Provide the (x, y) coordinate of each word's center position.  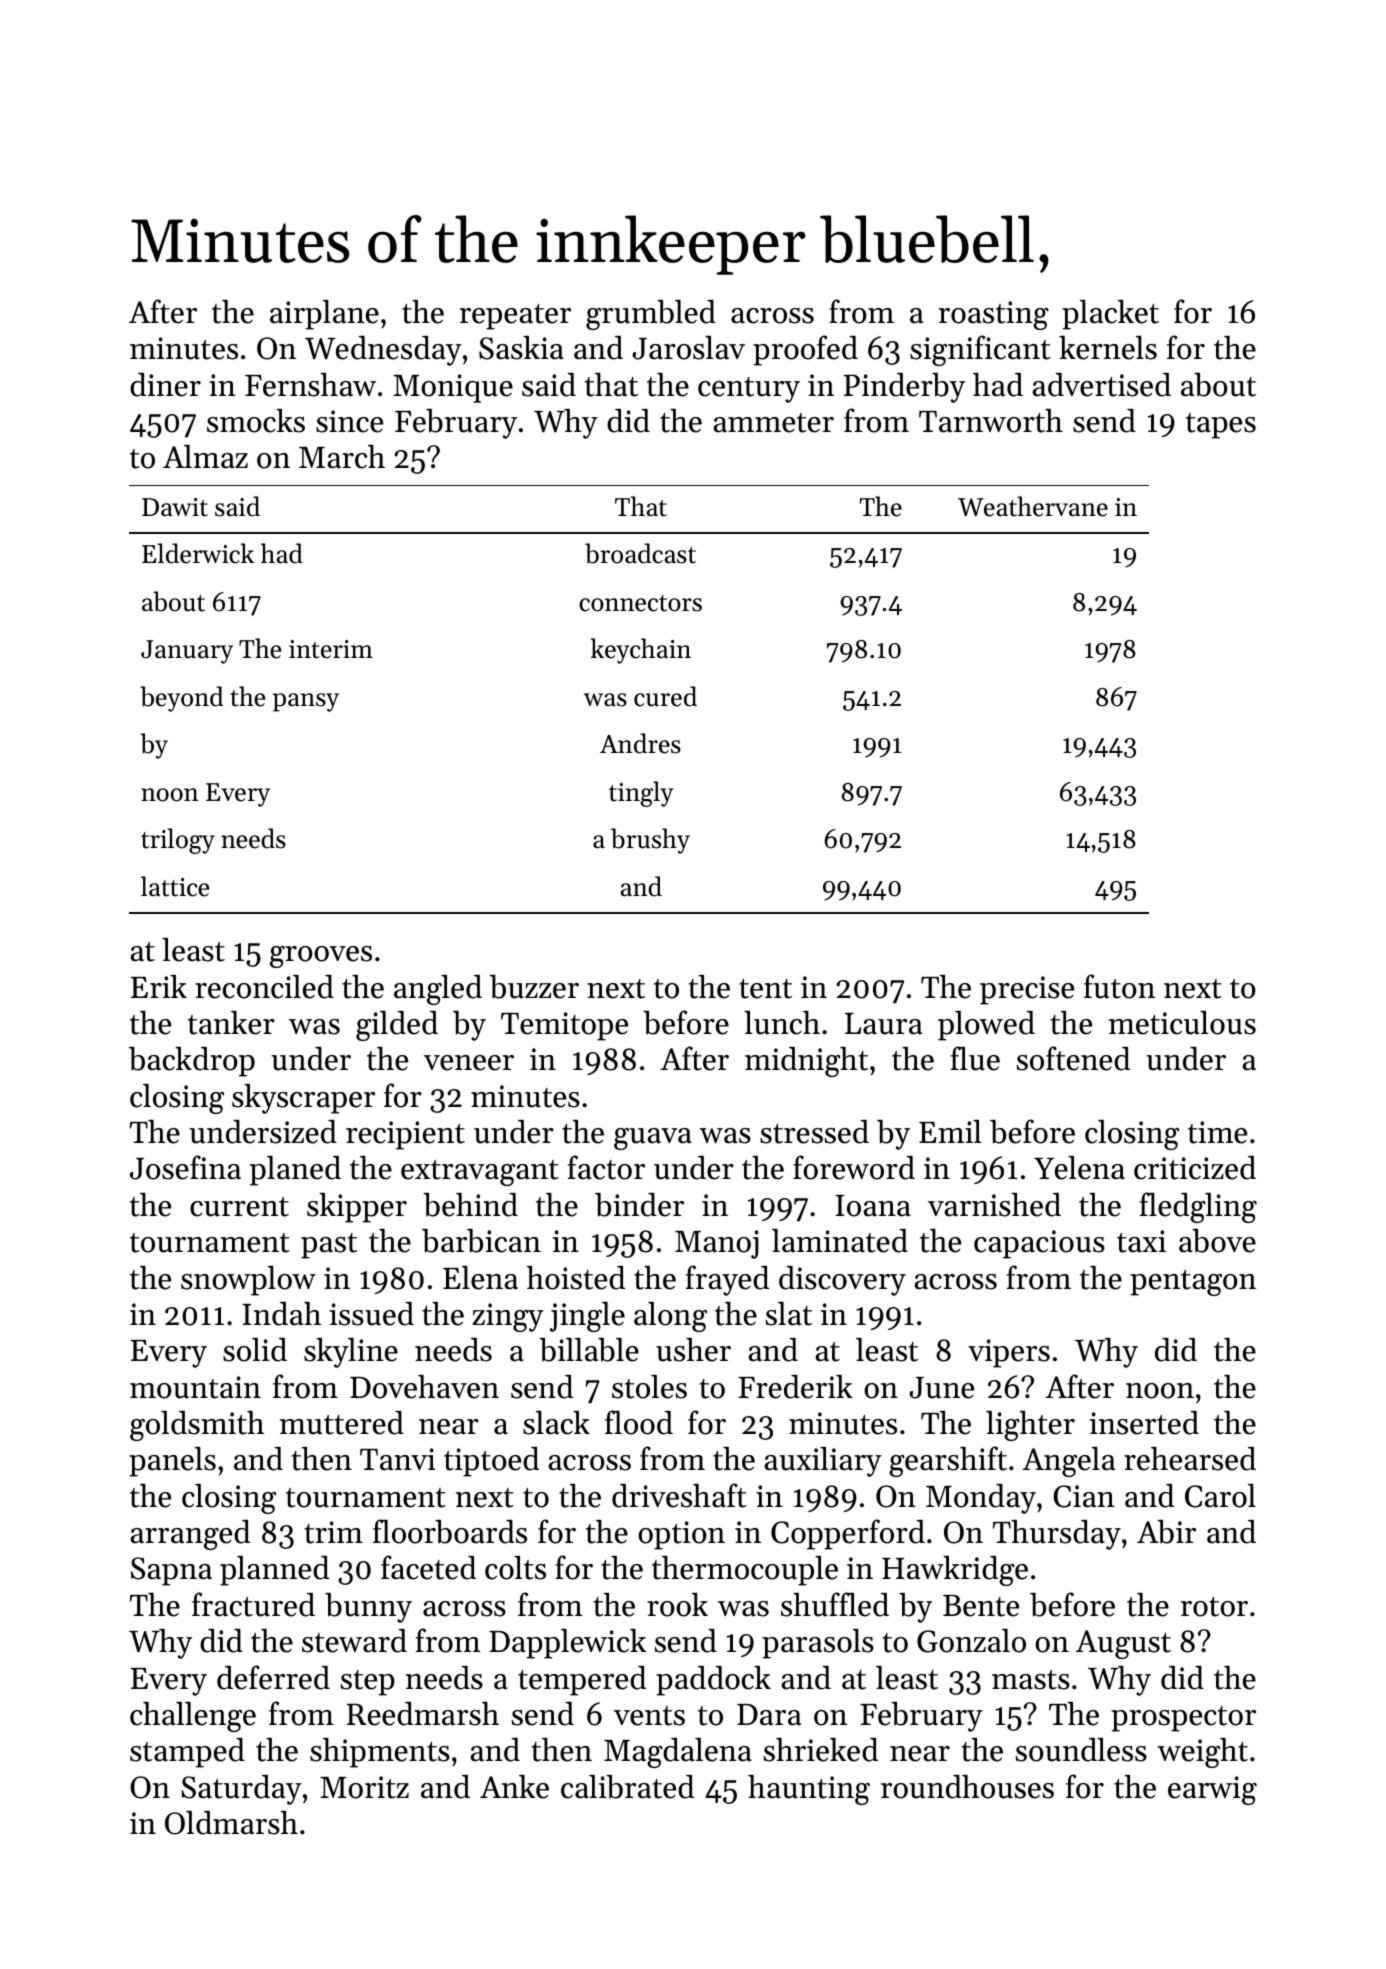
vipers (1009, 1353)
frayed (727, 1280)
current (239, 1207)
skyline (351, 1353)
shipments (380, 1753)
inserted (1144, 1423)
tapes (1221, 426)
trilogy (178, 841)
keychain (641, 651)
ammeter (773, 423)
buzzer (534, 987)
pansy (306, 702)
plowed (986, 1026)
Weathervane (1033, 506)
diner (165, 385)
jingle (587, 1317)
